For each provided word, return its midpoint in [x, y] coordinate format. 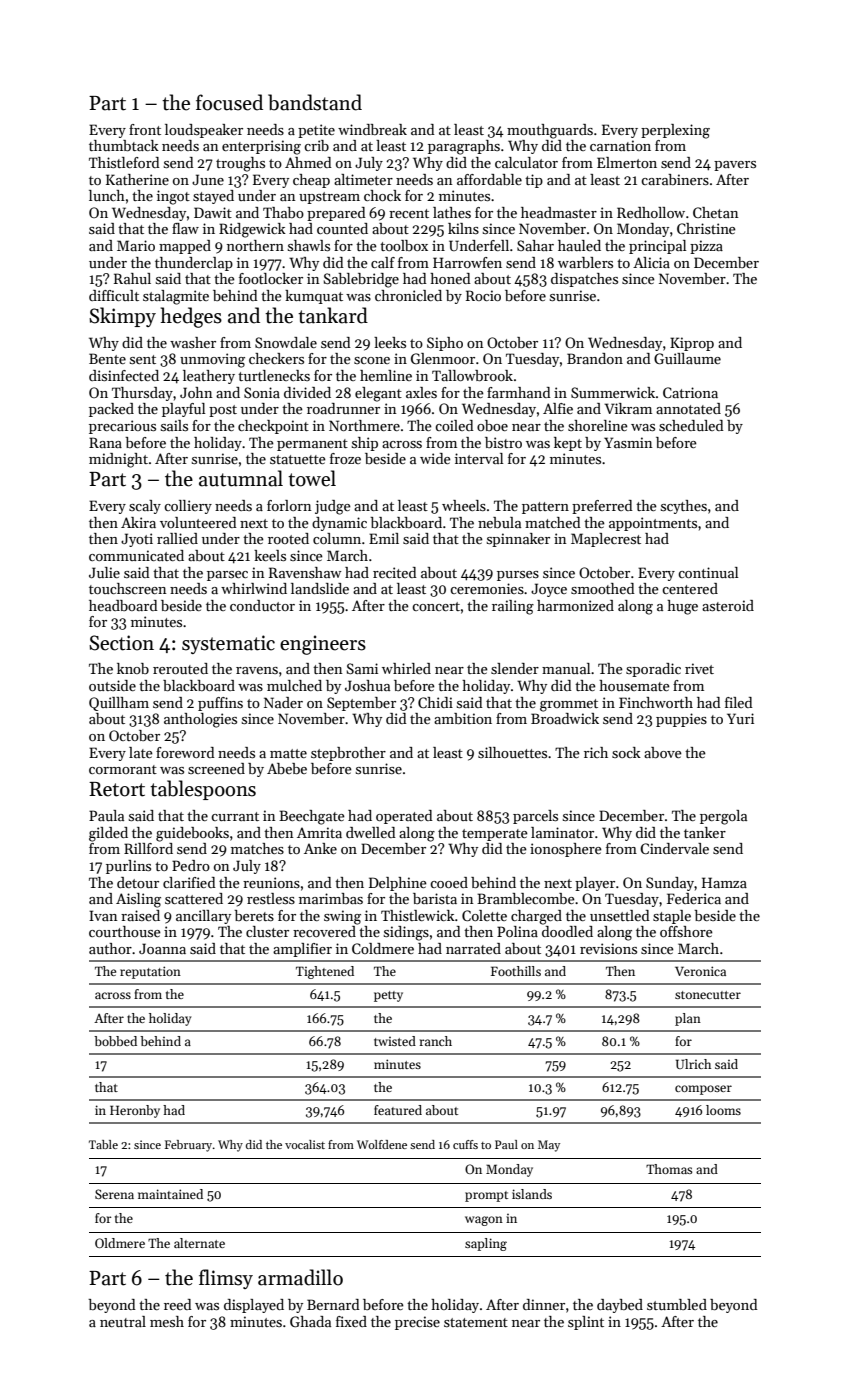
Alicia [651, 262]
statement [476, 1322]
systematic [228, 644]
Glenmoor [443, 358]
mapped [185, 247]
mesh [167, 1321]
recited [395, 572]
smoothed [603, 588]
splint [586, 1323]
